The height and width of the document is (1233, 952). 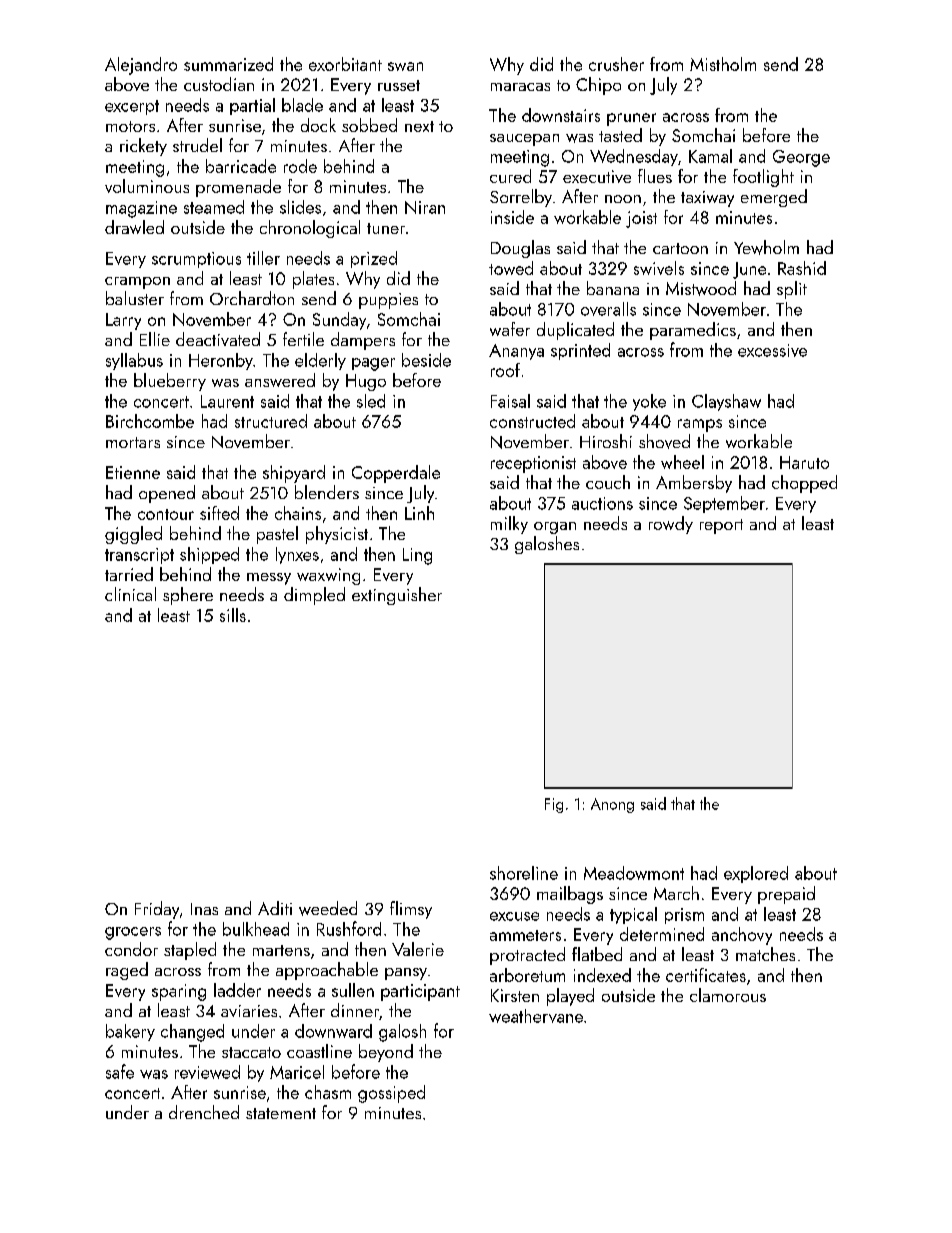 What do you see at coordinates (417, 556) in the document?
I see `Ling` at bounding box center [417, 556].
